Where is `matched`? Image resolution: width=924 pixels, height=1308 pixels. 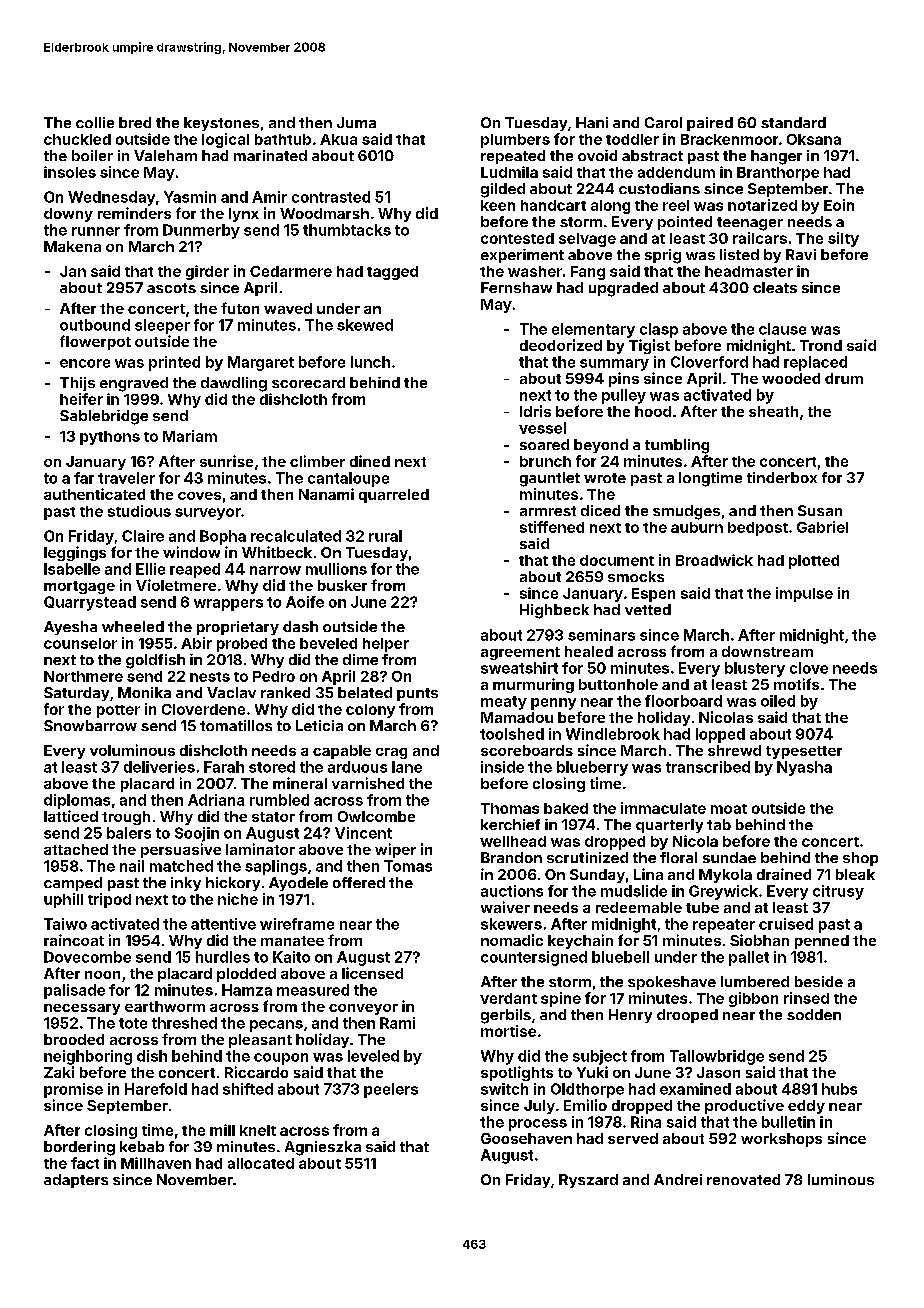 matched is located at coordinates (181, 866).
